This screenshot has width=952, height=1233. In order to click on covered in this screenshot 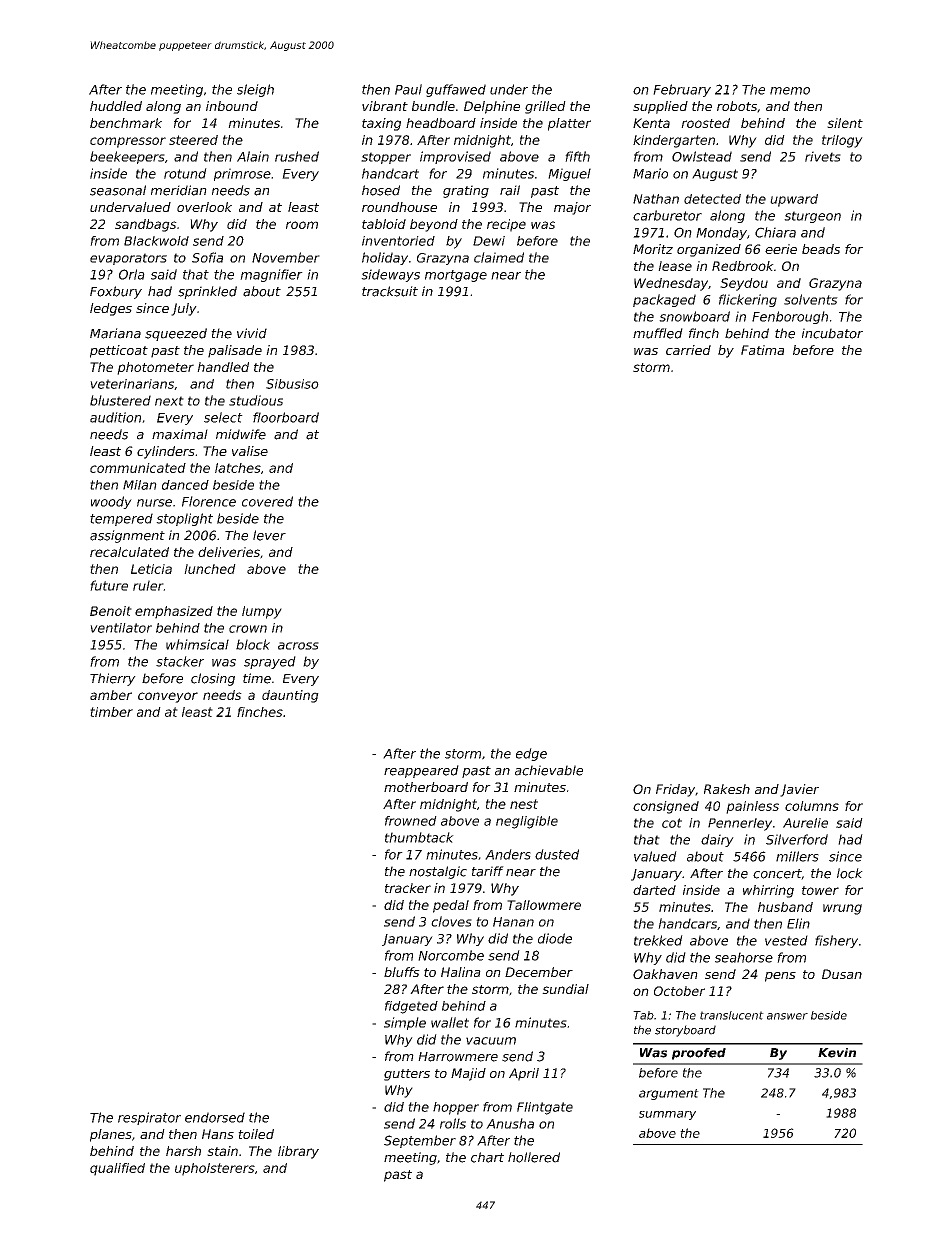, I will do `click(267, 501)`.
